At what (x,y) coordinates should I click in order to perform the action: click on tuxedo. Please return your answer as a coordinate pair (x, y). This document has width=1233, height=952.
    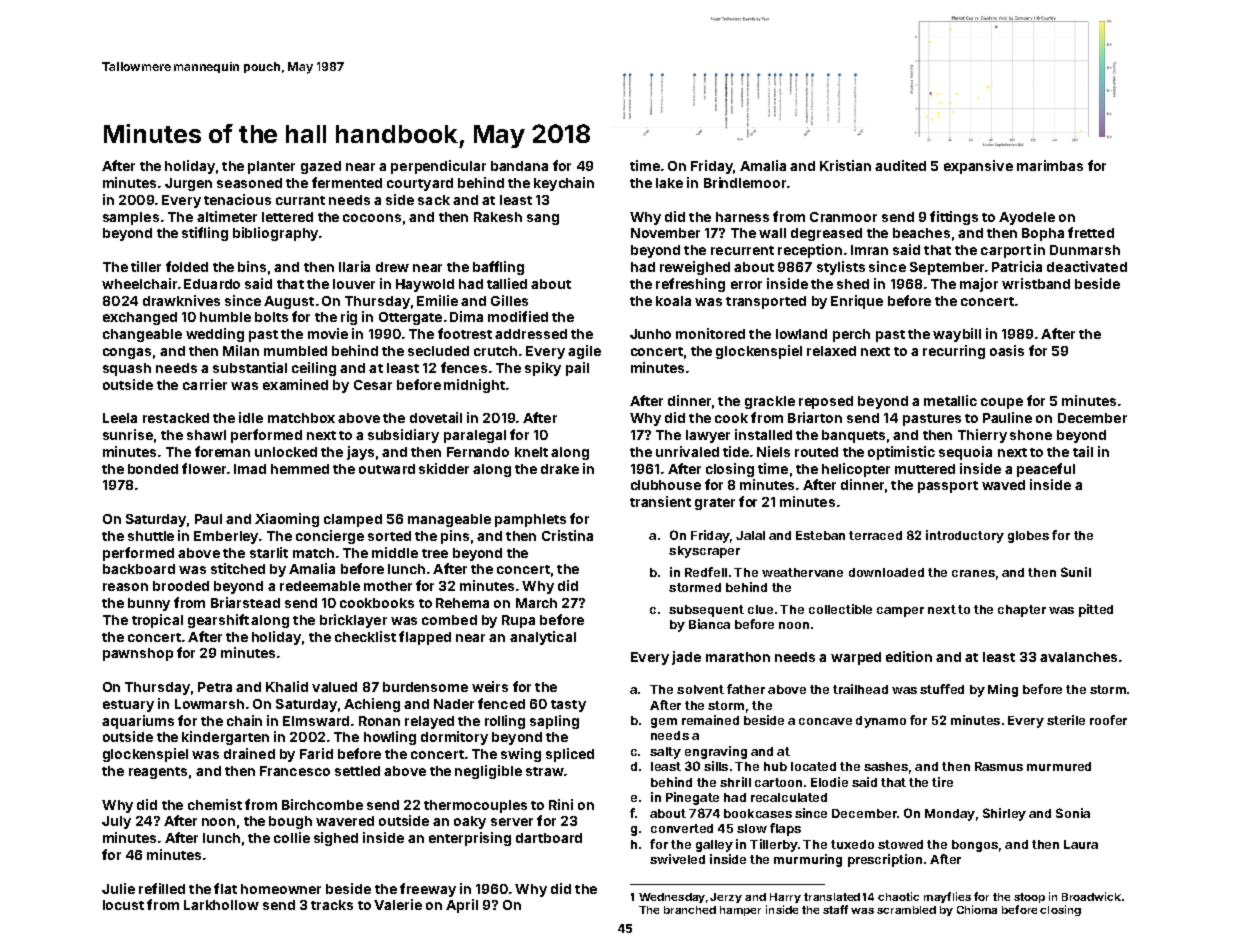
    Looking at the image, I should click on (852, 844).
